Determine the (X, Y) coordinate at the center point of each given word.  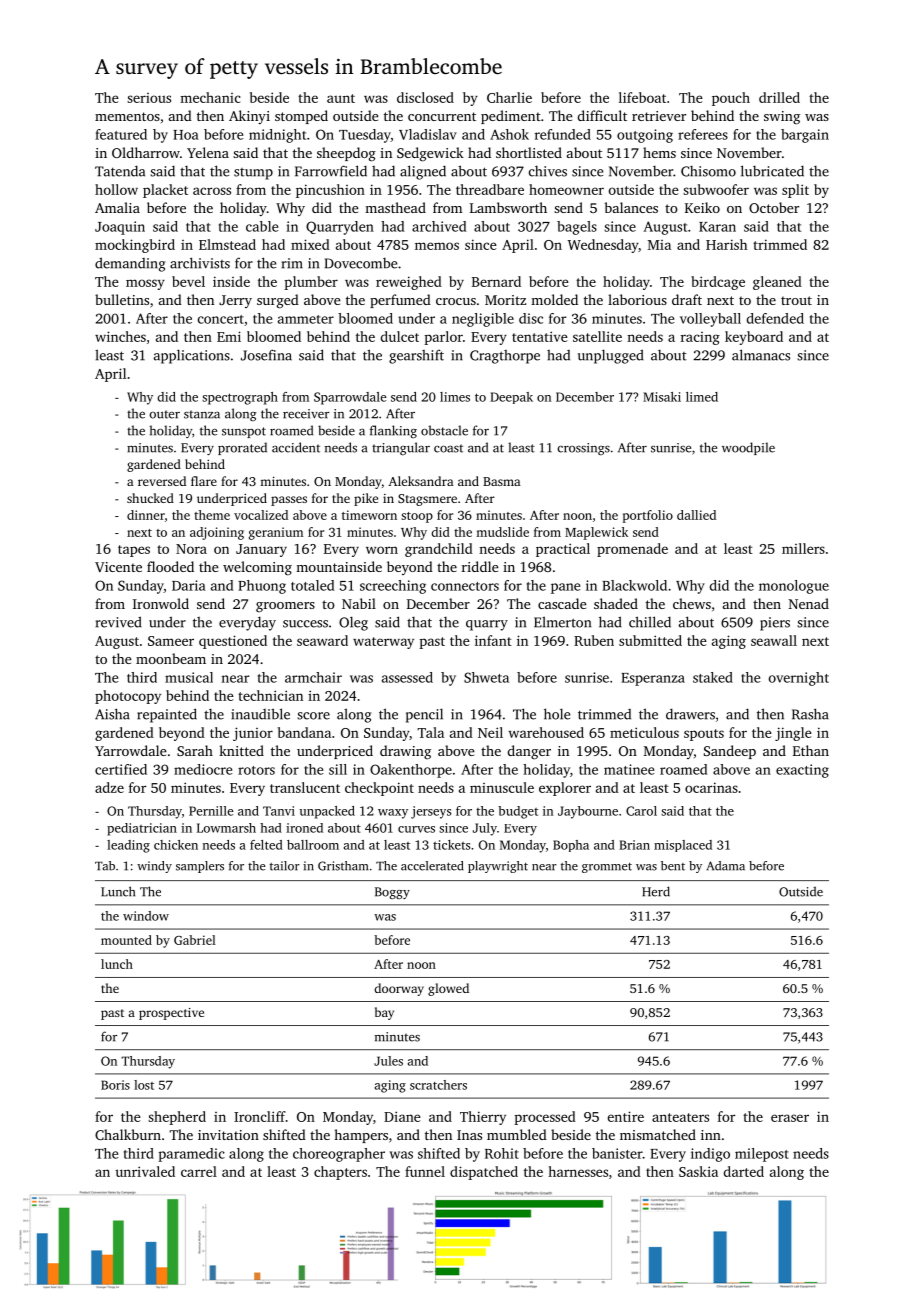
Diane (402, 1116)
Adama (725, 866)
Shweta (486, 677)
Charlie (509, 97)
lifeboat (642, 97)
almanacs (761, 355)
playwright (498, 867)
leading (128, 846)
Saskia (698, 1171)
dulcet (400, 336)
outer (164, 414)
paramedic (191, 1155)
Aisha (112, 714)
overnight (799, 679)
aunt (341, 98)
